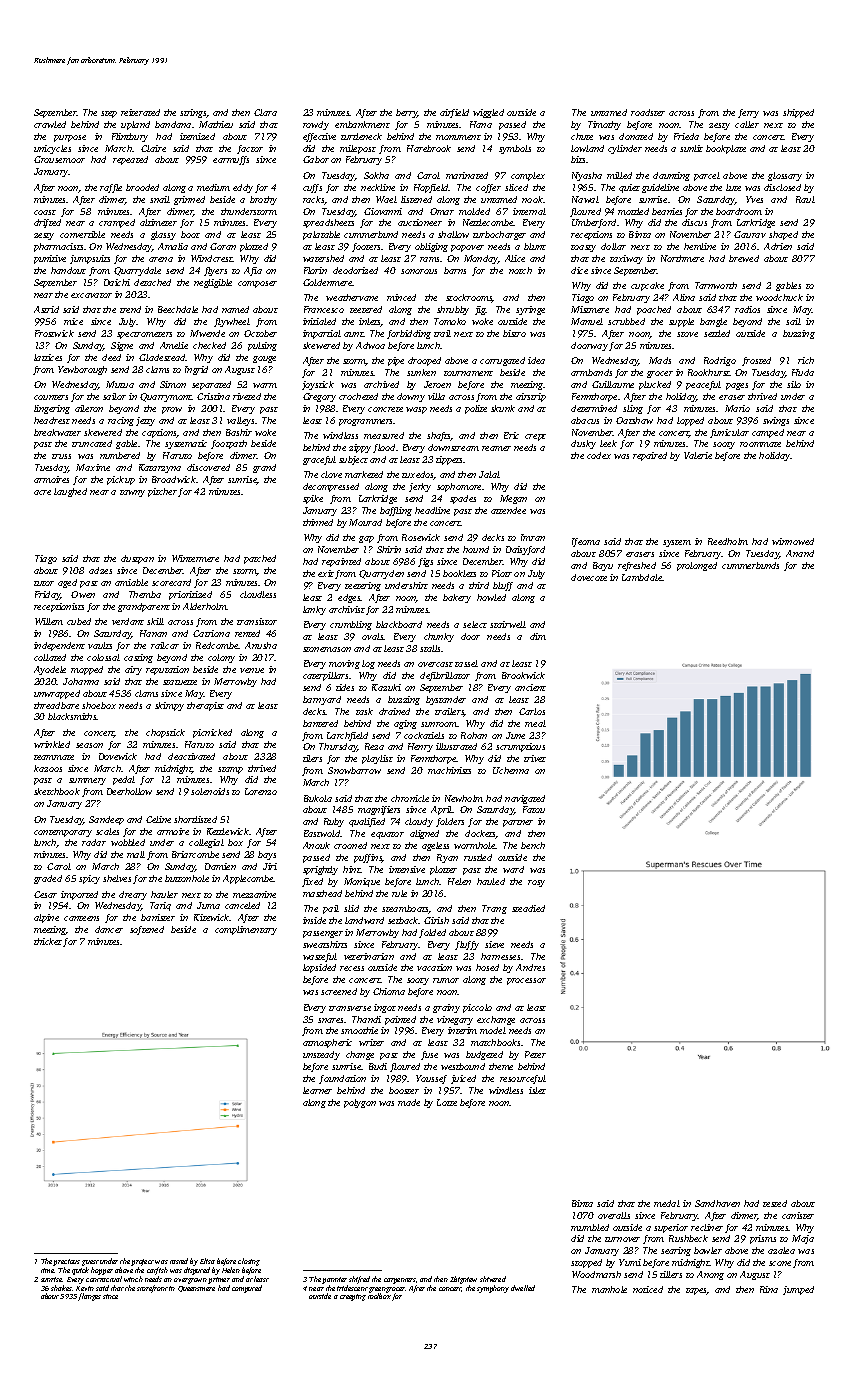 This screenshot has width=849, height=1400. What do you see at coordinates (421, 537) in the screenshot?
I see `Rosewick` at bounding box center [421, 537].
